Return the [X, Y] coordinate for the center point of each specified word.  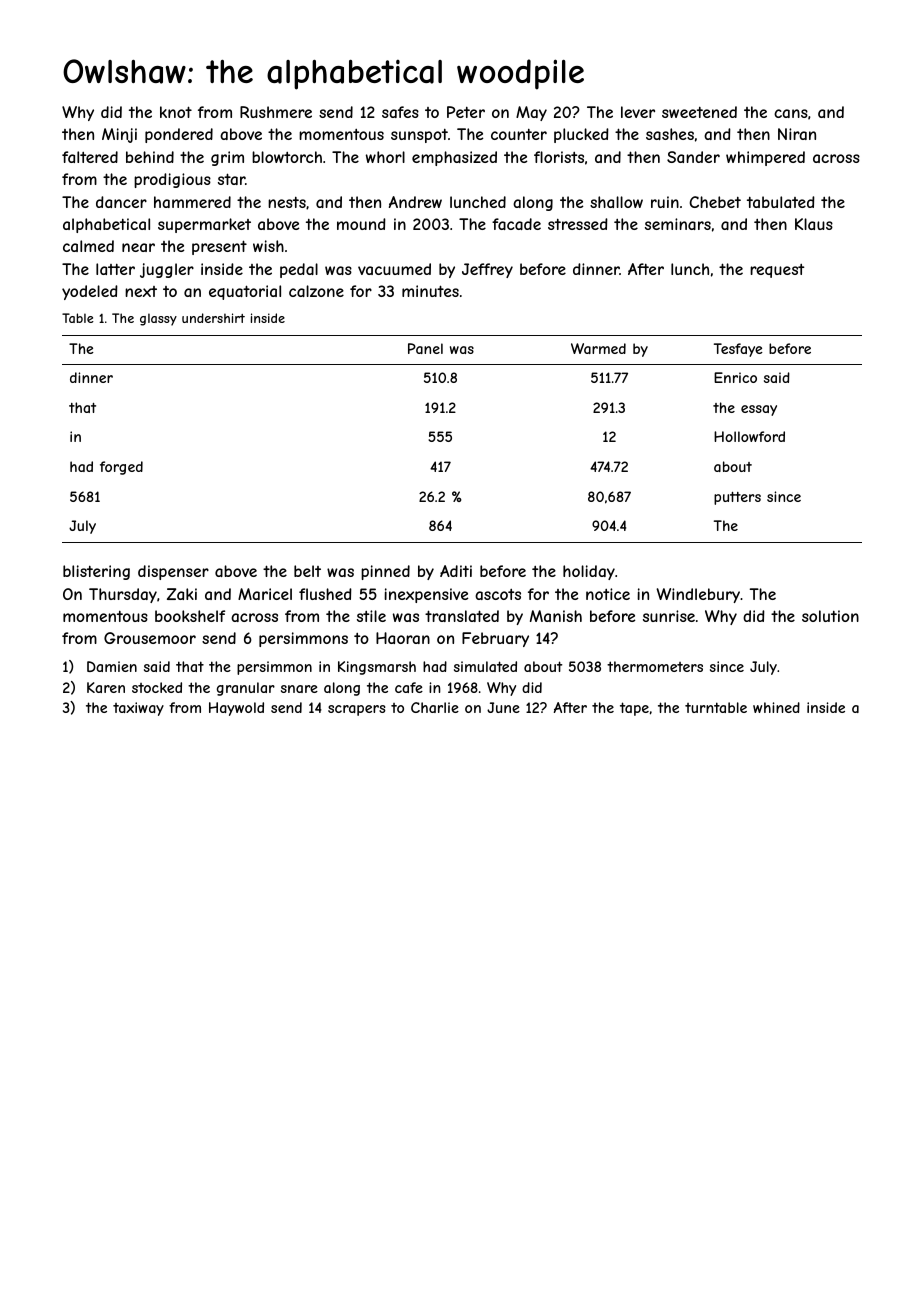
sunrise [669, 616]
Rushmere [276, 112]
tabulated [781, 202]
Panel [425, 348]
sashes [670, 134]
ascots [498, 594]
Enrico [735, 377]
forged [121, 468]
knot [176, 112]
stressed [578, 224]
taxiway [138, 709]
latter [115, 269]
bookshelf [190, 616]
